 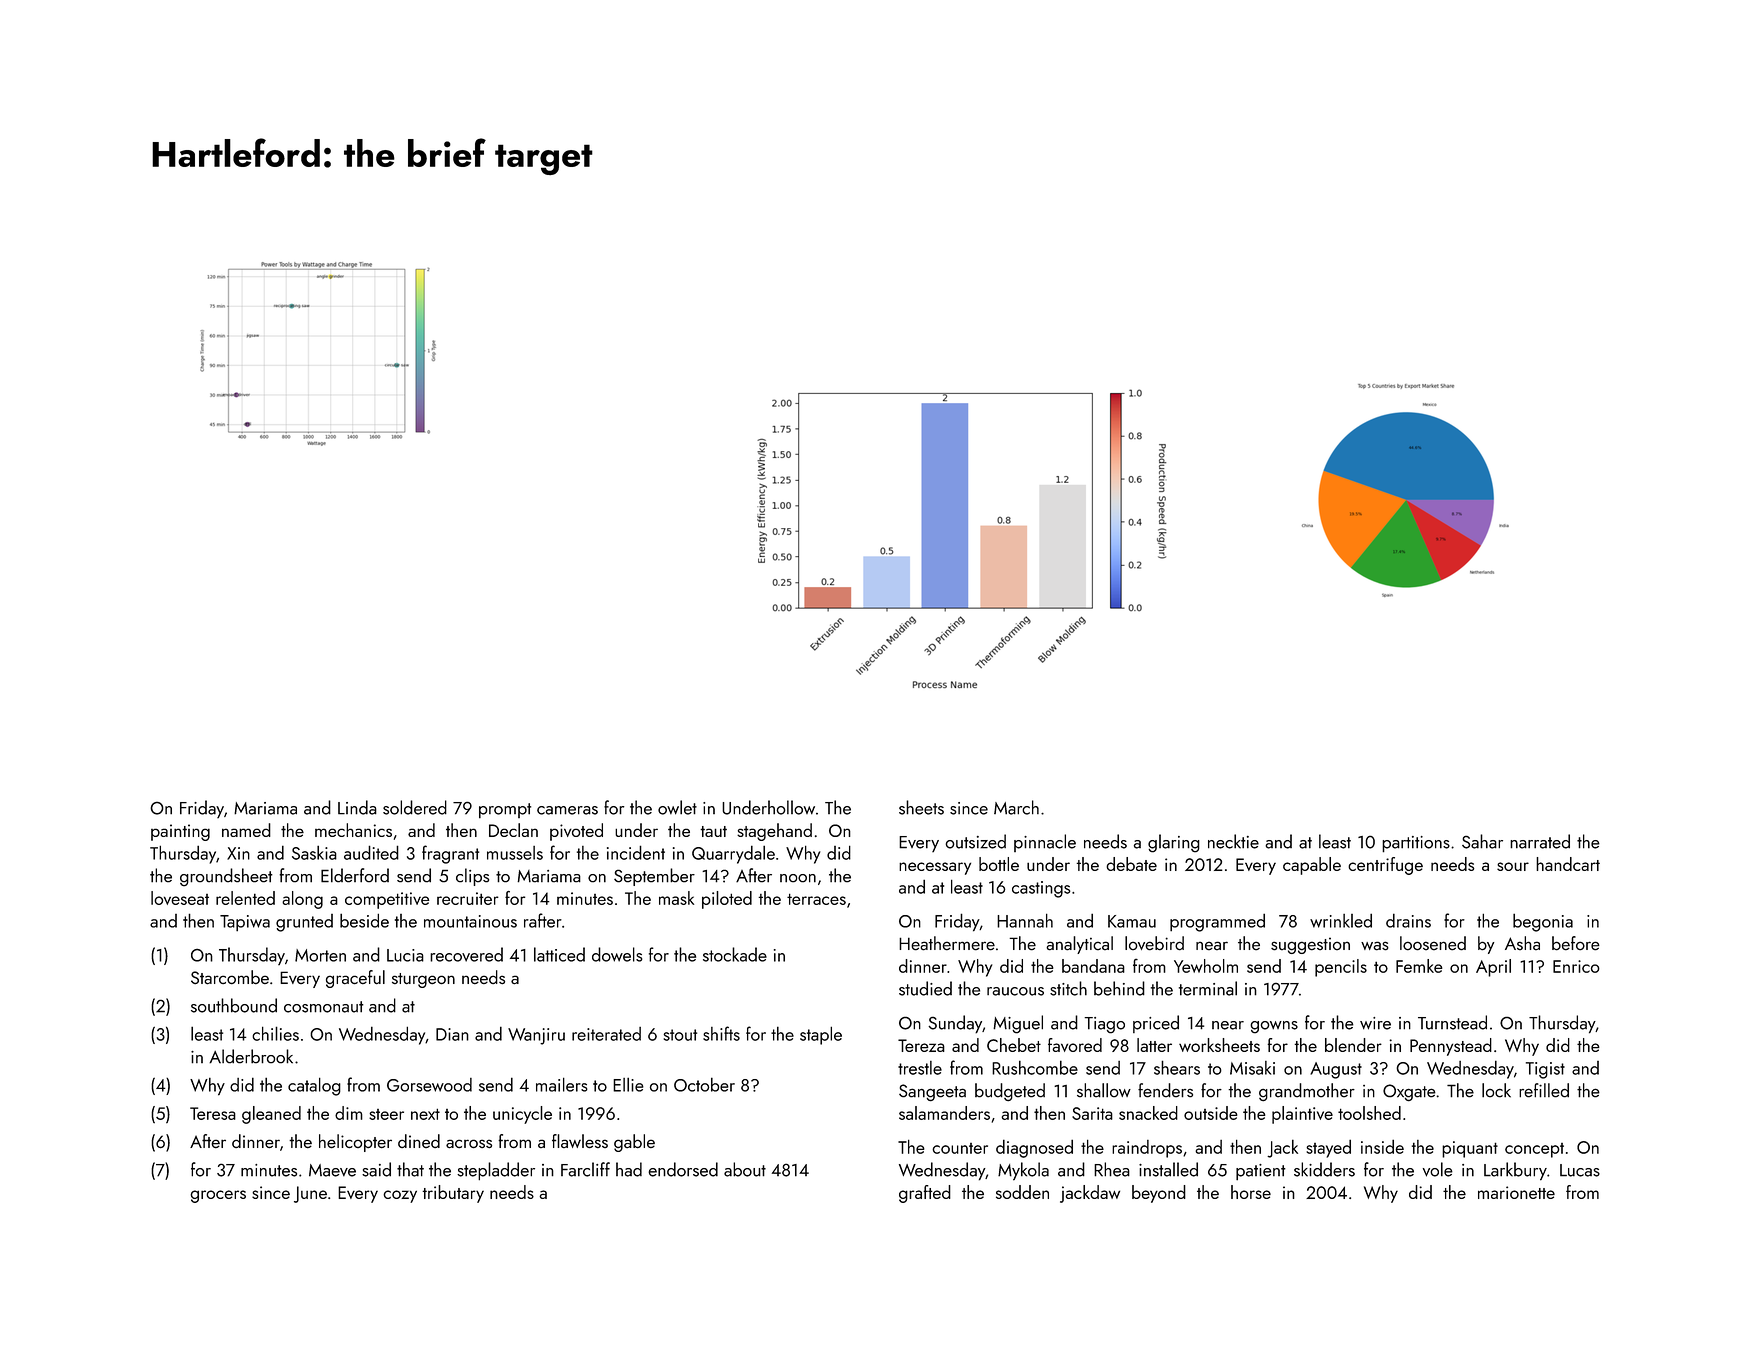 What do you see at coordinates (676, 898) in the document?
I see `mask` at bounding box center [676, 898].
